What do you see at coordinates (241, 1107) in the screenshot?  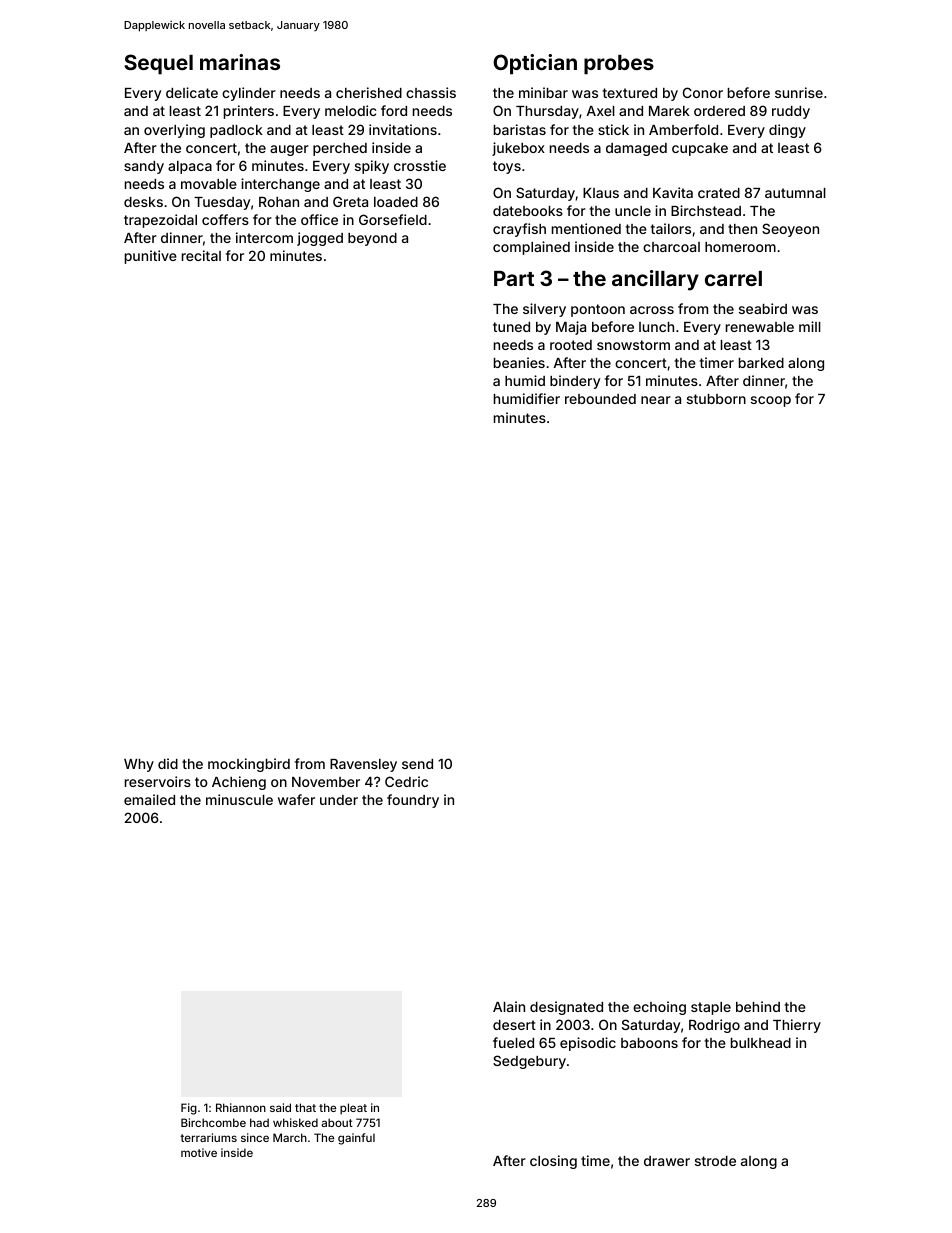 I see `Rhiannon` at bounding box center [241, 1107].
